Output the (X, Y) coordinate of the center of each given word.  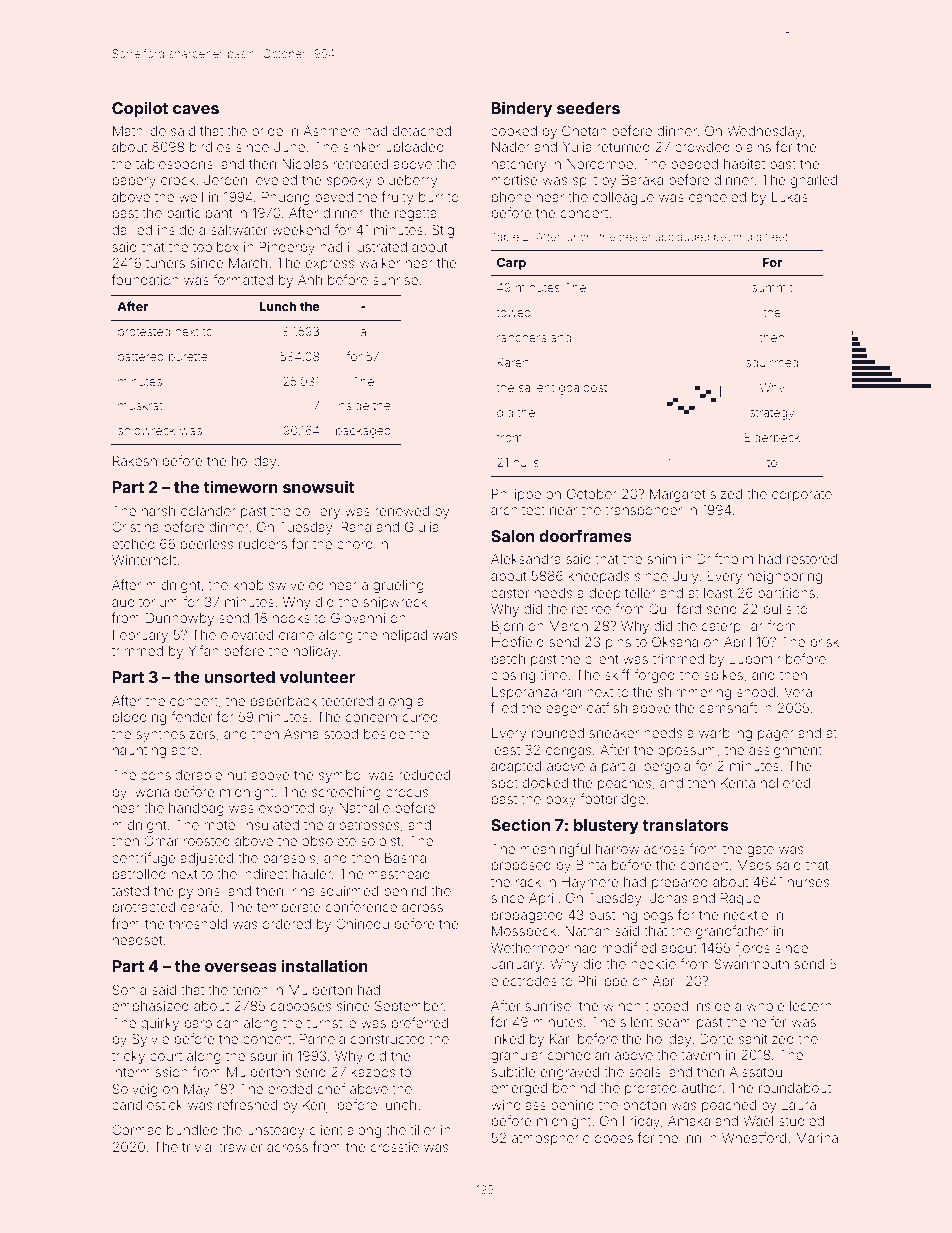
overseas (241, 967)
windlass (518, 1105)
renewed (402, 511)
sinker (361, 147)
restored (812, 559)
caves (196, 109)
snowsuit (319, 486)
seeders (588, 108)
